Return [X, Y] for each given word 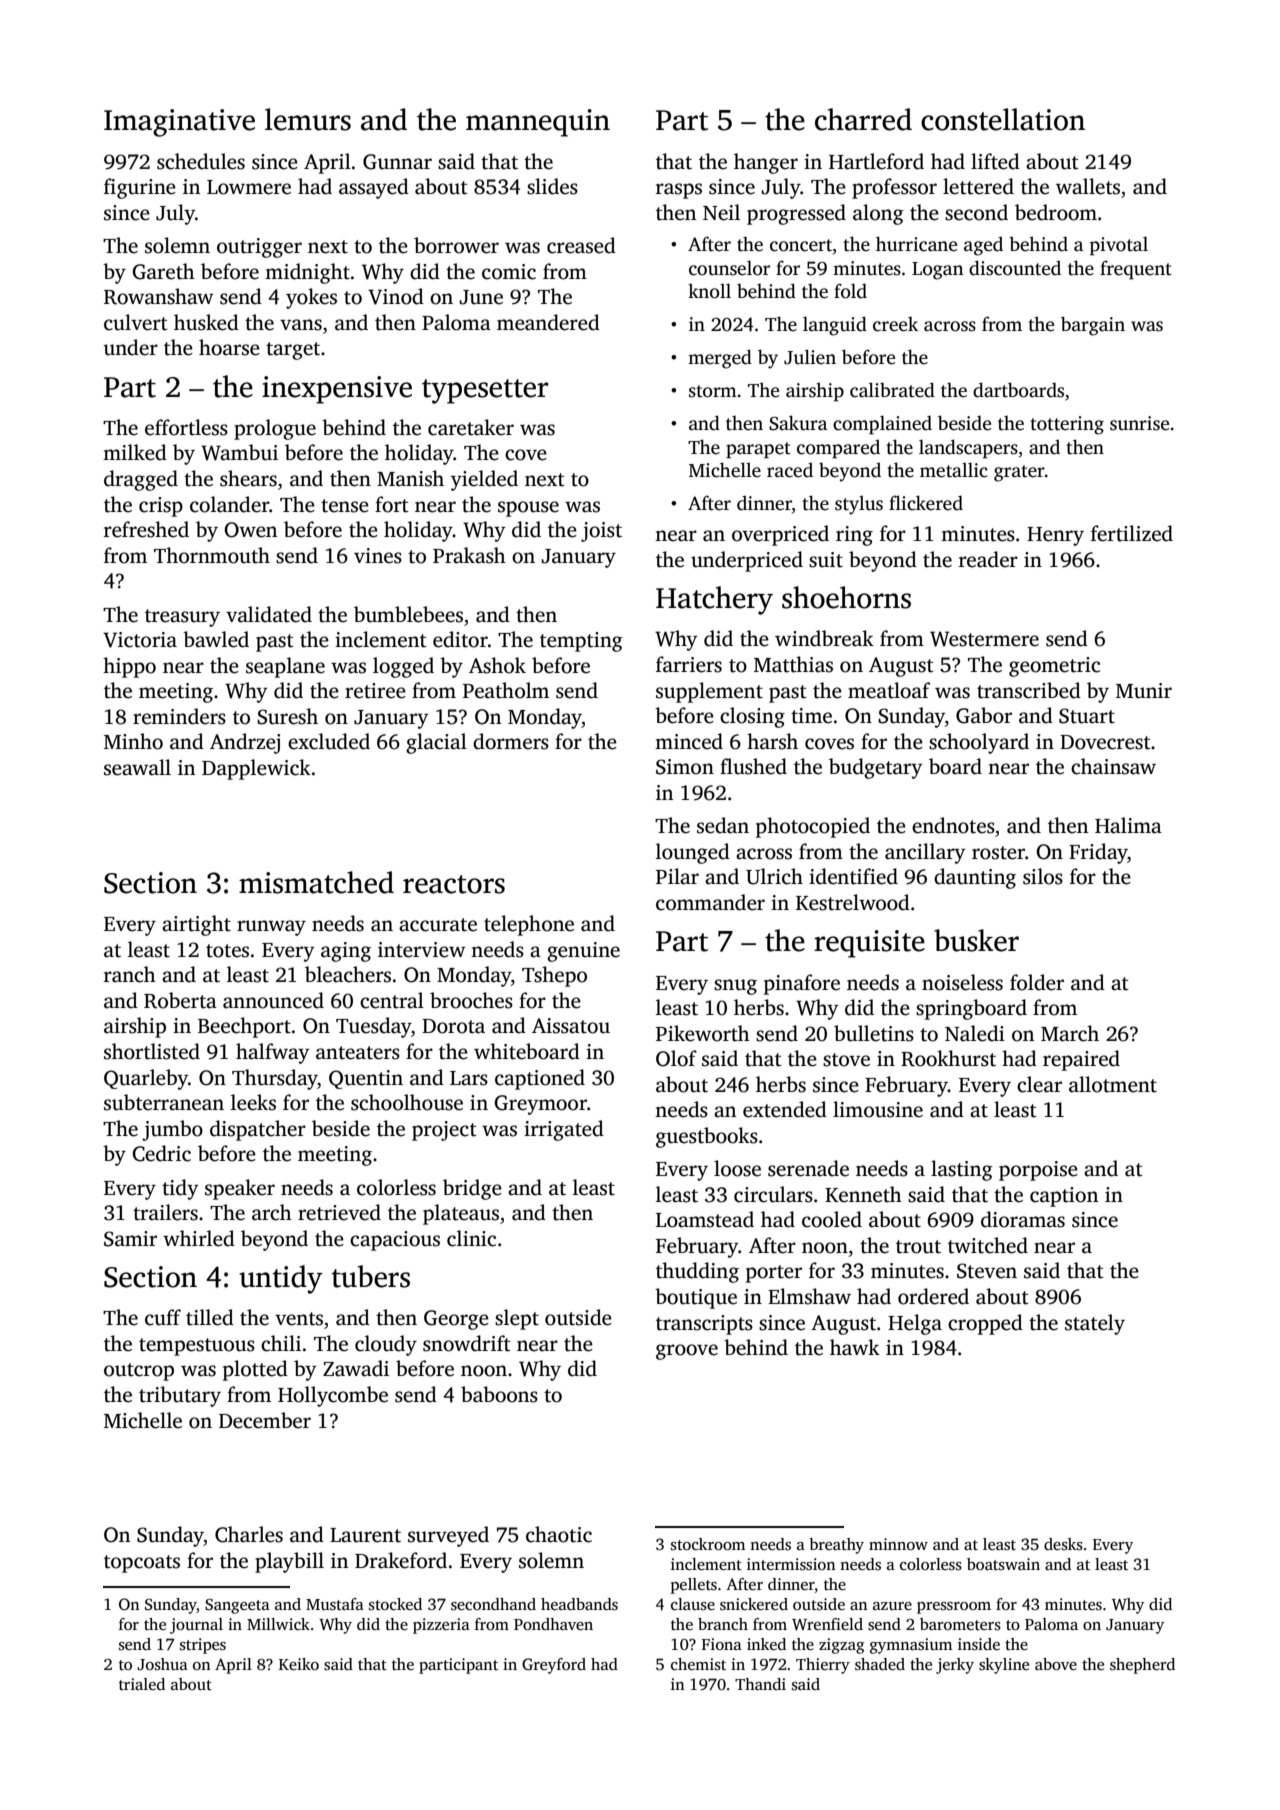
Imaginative [179, 123]
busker [976, 940]
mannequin [538, 123]
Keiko [299, 1664]
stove [846, 1060]
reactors [454, 884]
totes [227, 951]
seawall [137, 767]
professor [894, 188]
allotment [1113, 1084]
